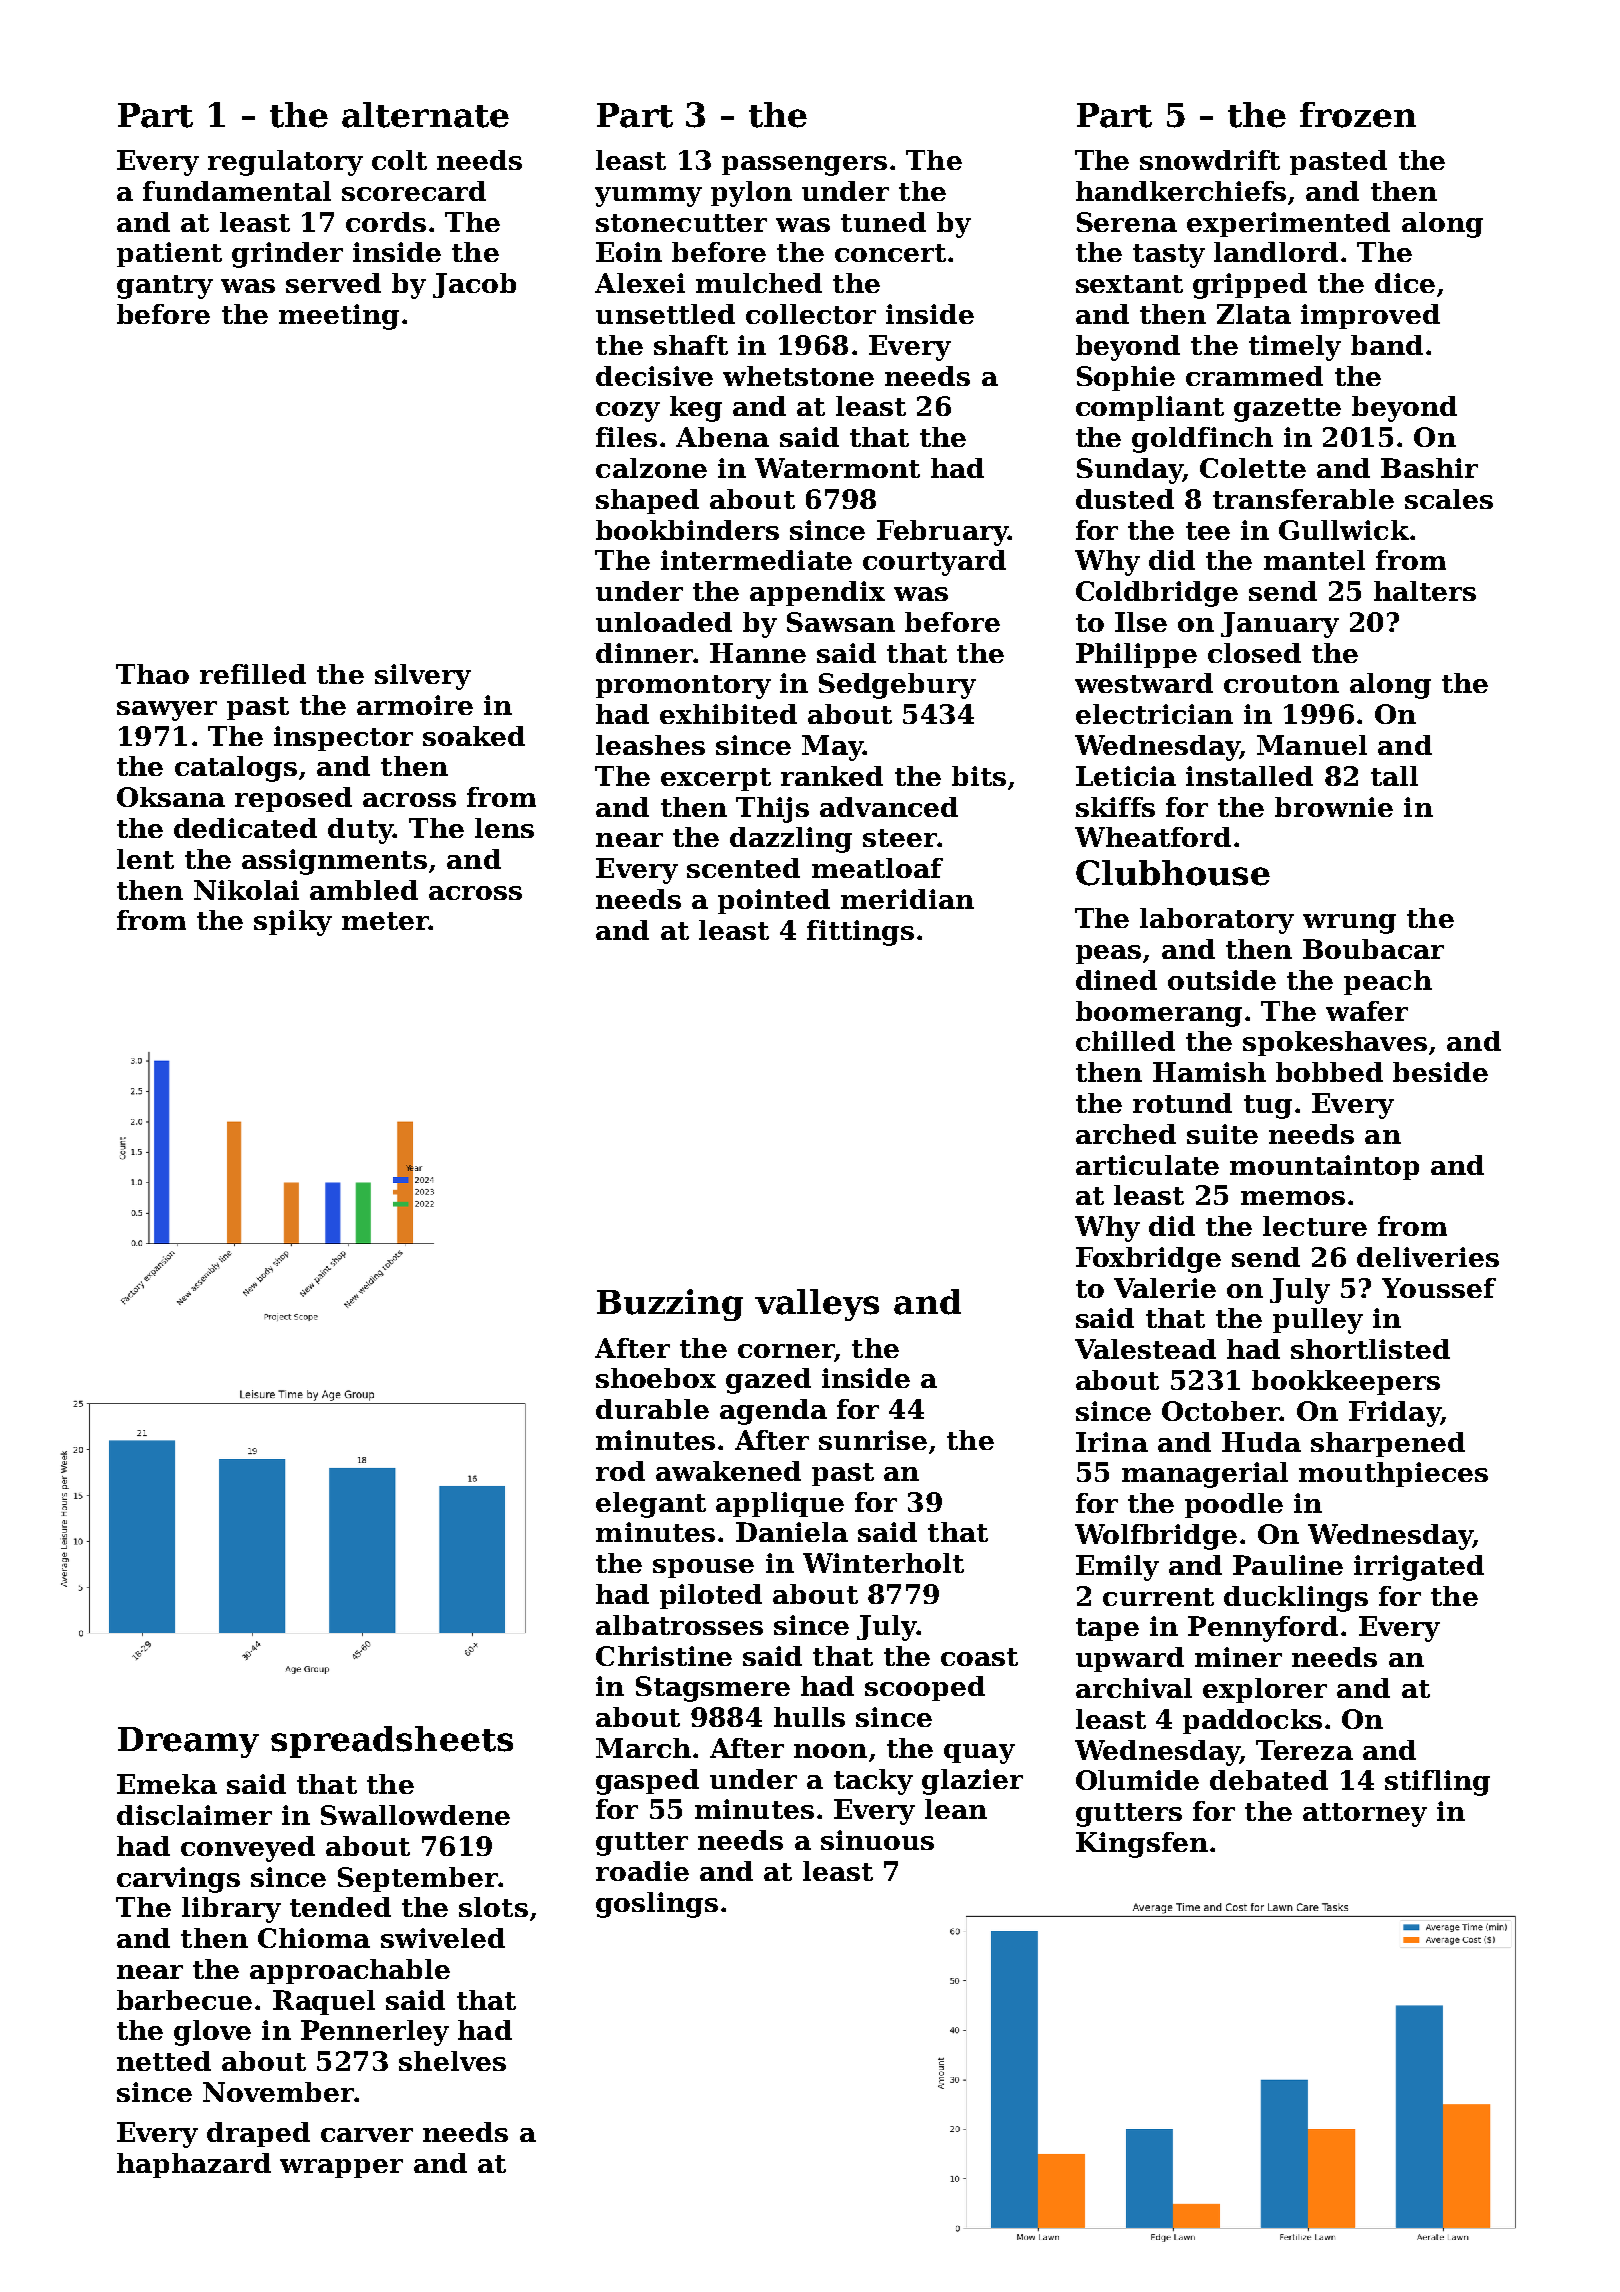  I want to click on intermediate, so click(756, 560).
